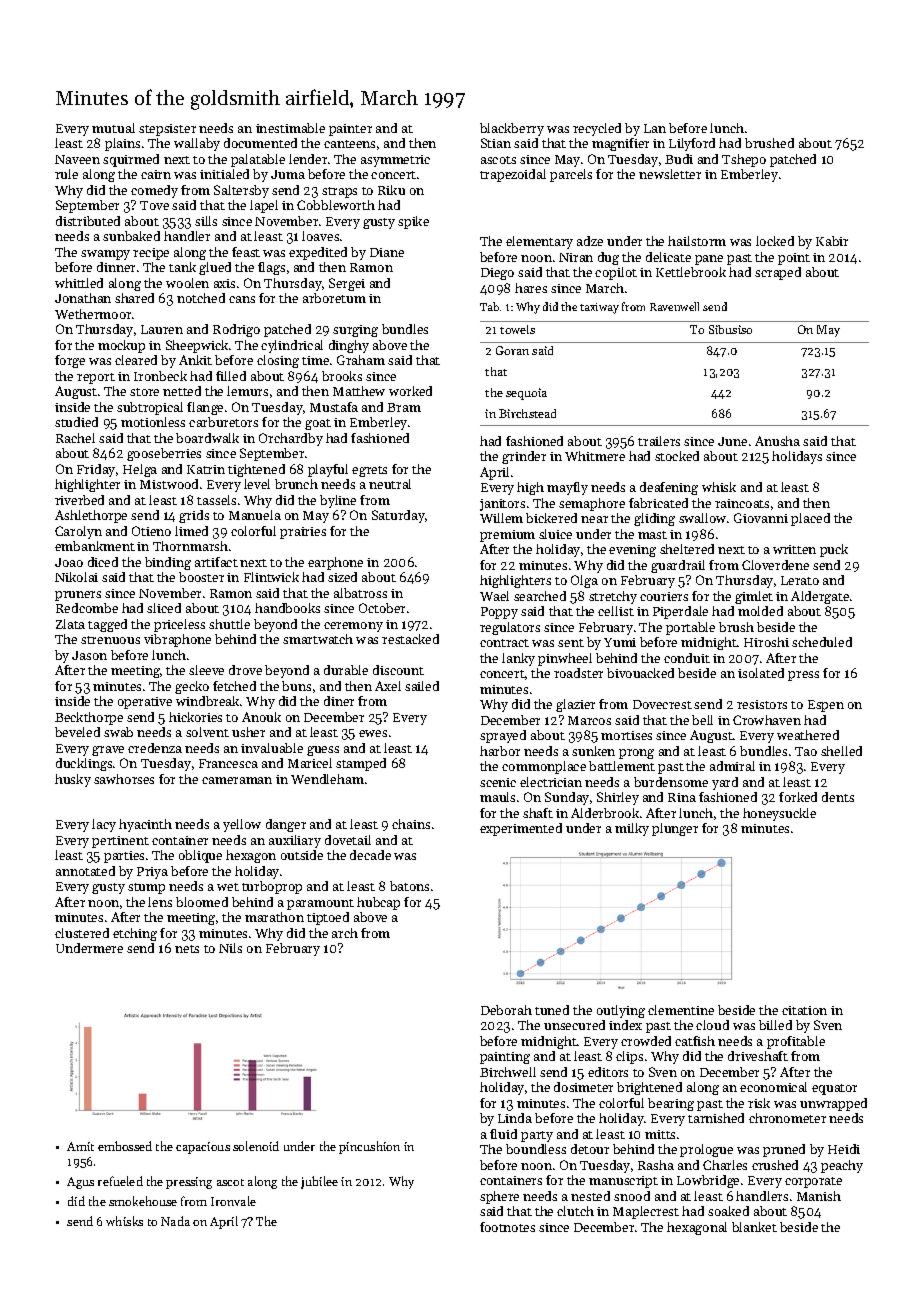 The height and width of the screenshot is (1308, 924). Describe the element at coordinates (125, 1146) in the screenshot. I see `embossed` at that location.
